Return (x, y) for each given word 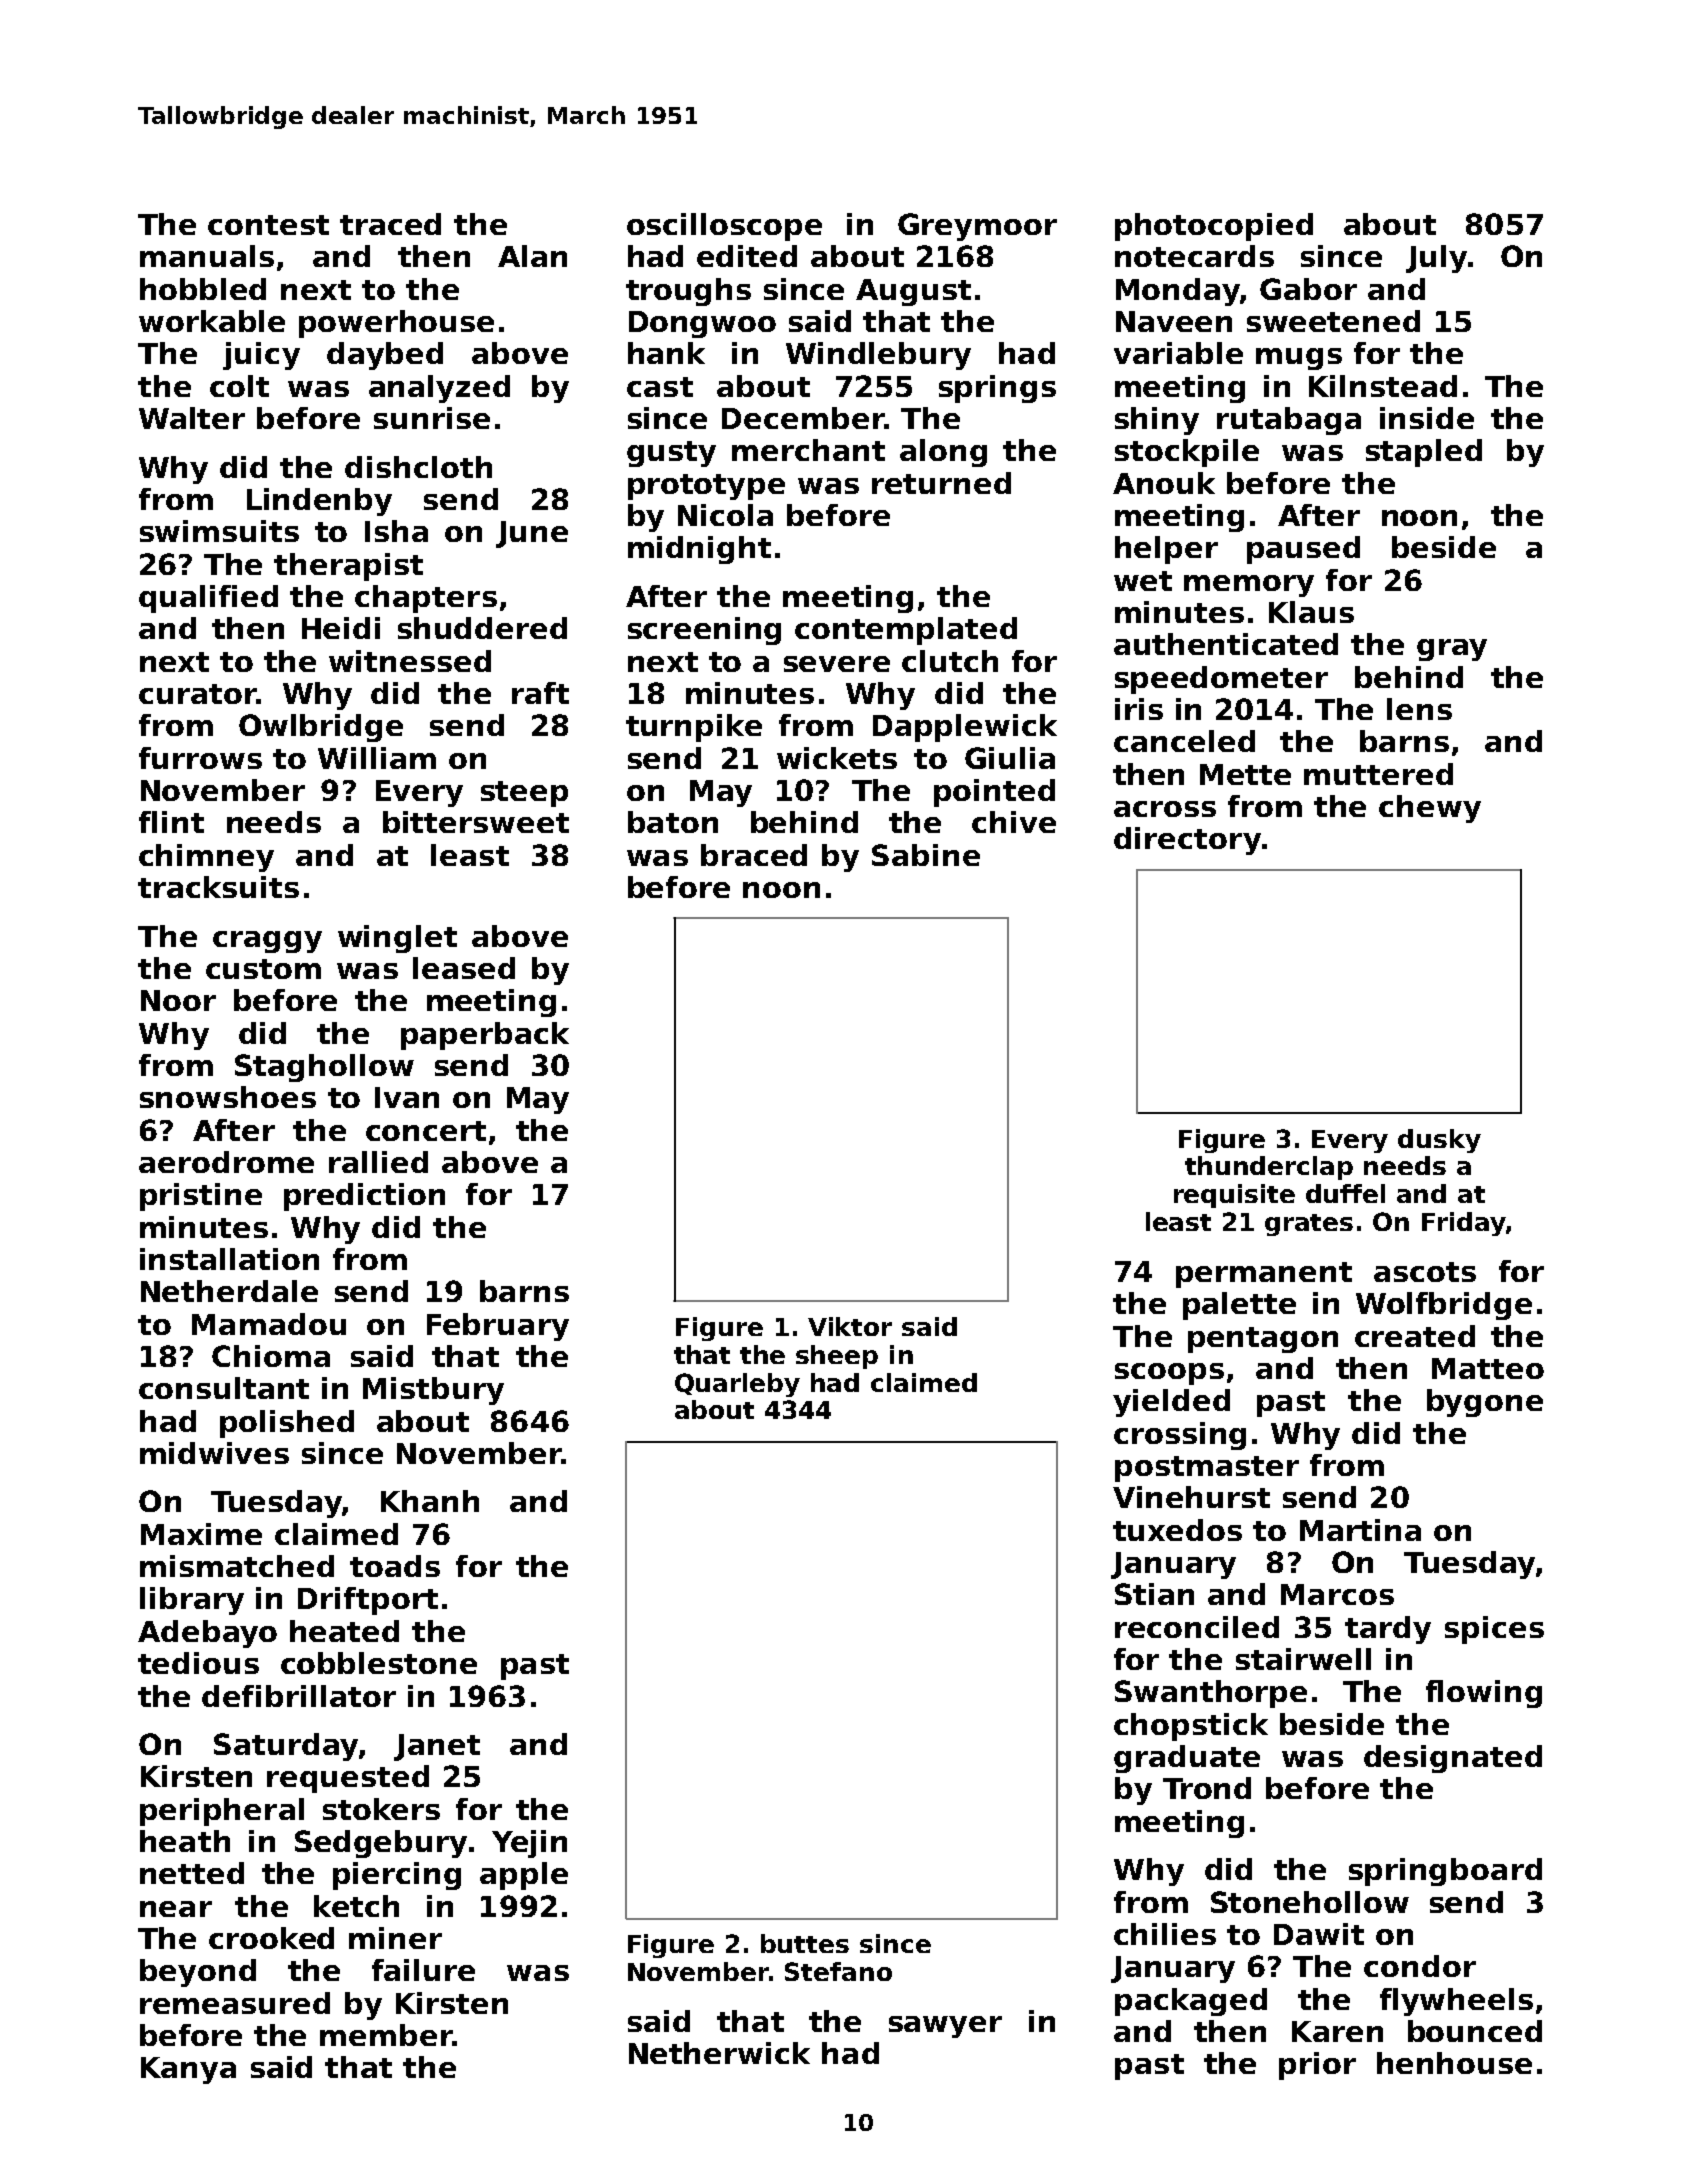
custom (263, 969)
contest (268, 225)
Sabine (926, 855)
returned (941, 483)
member (386, 2035)
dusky (1439, 1141)
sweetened (1333, 321)
